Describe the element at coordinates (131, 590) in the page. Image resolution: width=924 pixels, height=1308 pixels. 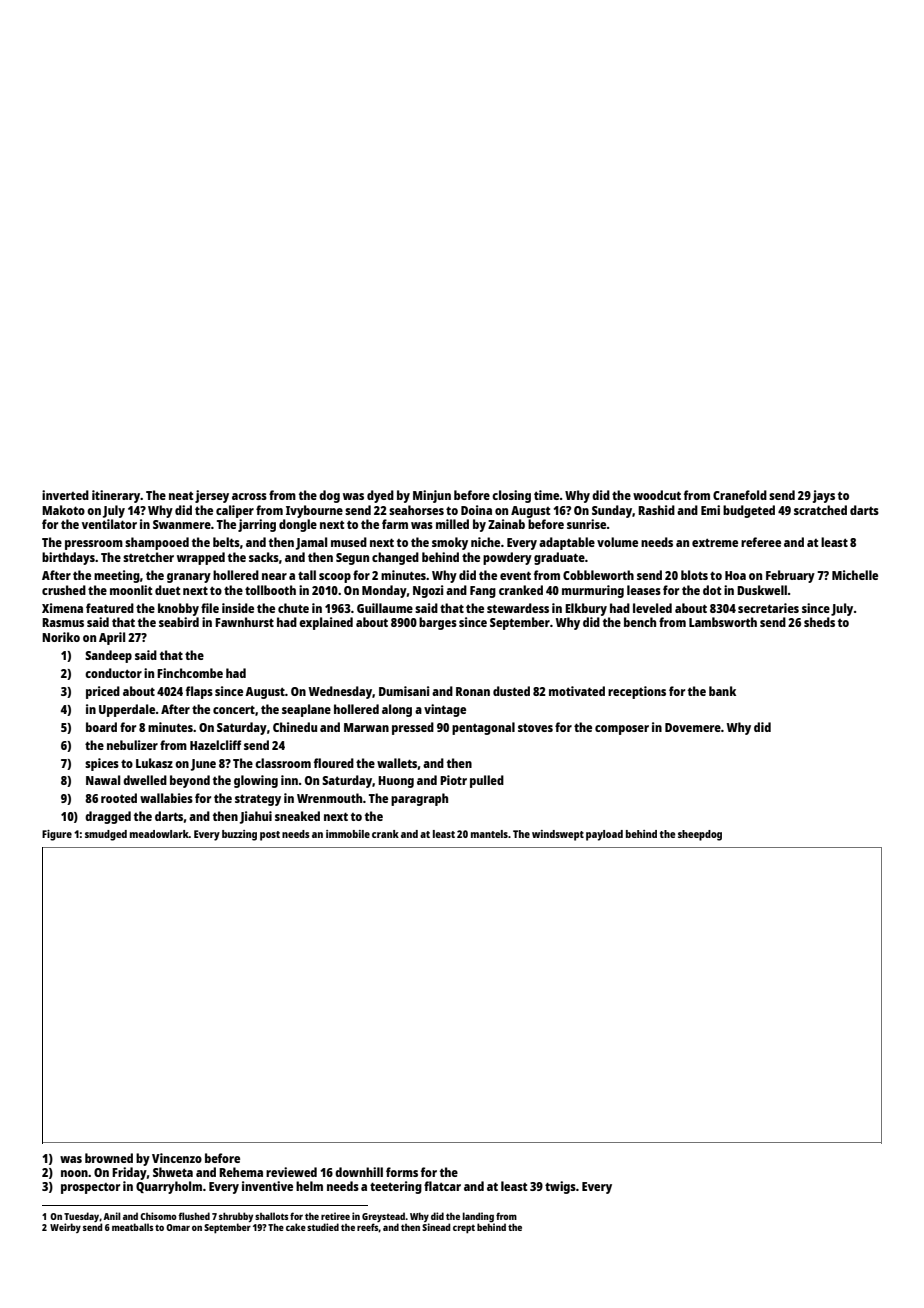
I see `moonlit` at that location.
